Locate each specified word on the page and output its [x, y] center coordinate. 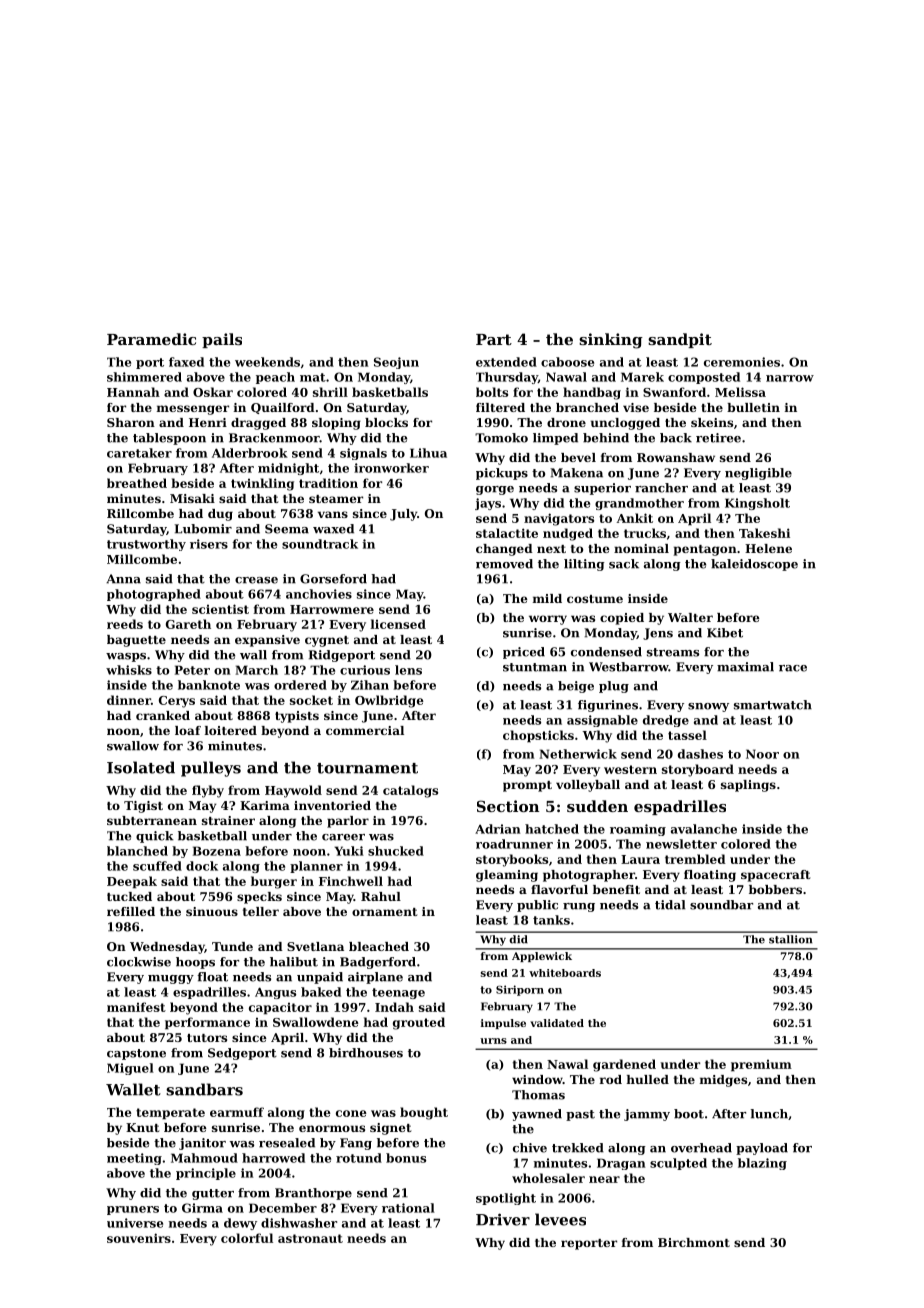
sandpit [680, 340]
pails [222, 340]
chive [530, 1148]
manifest [136, 1007]
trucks [645, 533]
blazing [762, 1164]
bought [424, 1113]
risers [209, 544]
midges [723, 1081]
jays [488, 504]
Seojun [396, 363]
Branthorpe [313, 1194]
